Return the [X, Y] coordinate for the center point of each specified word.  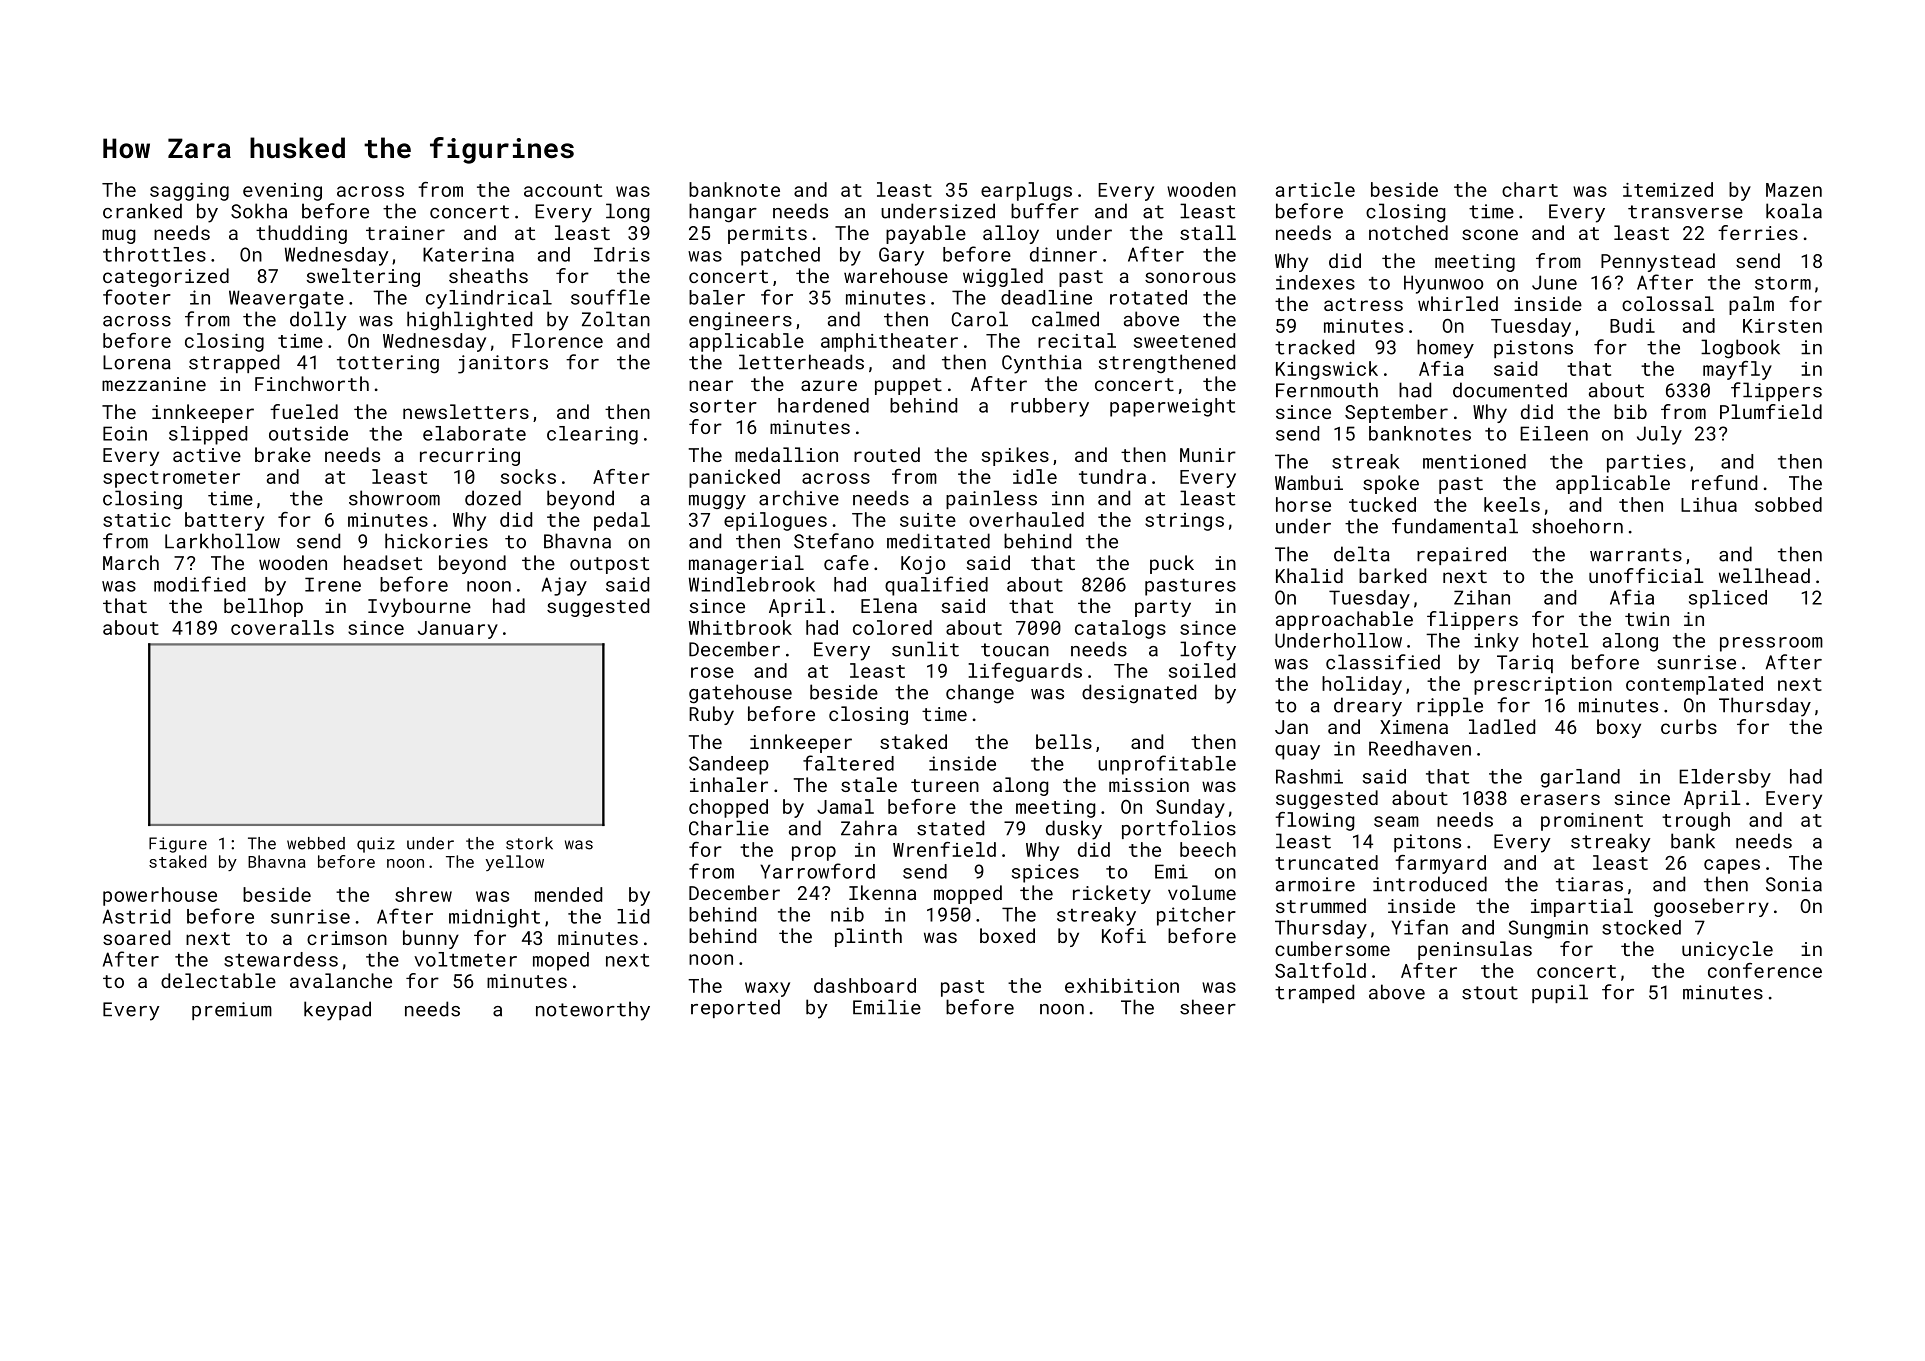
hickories [436, 541]
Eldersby [1725, 778]
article [1315, 189]
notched [1408, 232]
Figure [178, 845]
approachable [1344, 620]
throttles [154, 254]
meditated [938, 541]
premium [232, 1011]
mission [1149, 785]
